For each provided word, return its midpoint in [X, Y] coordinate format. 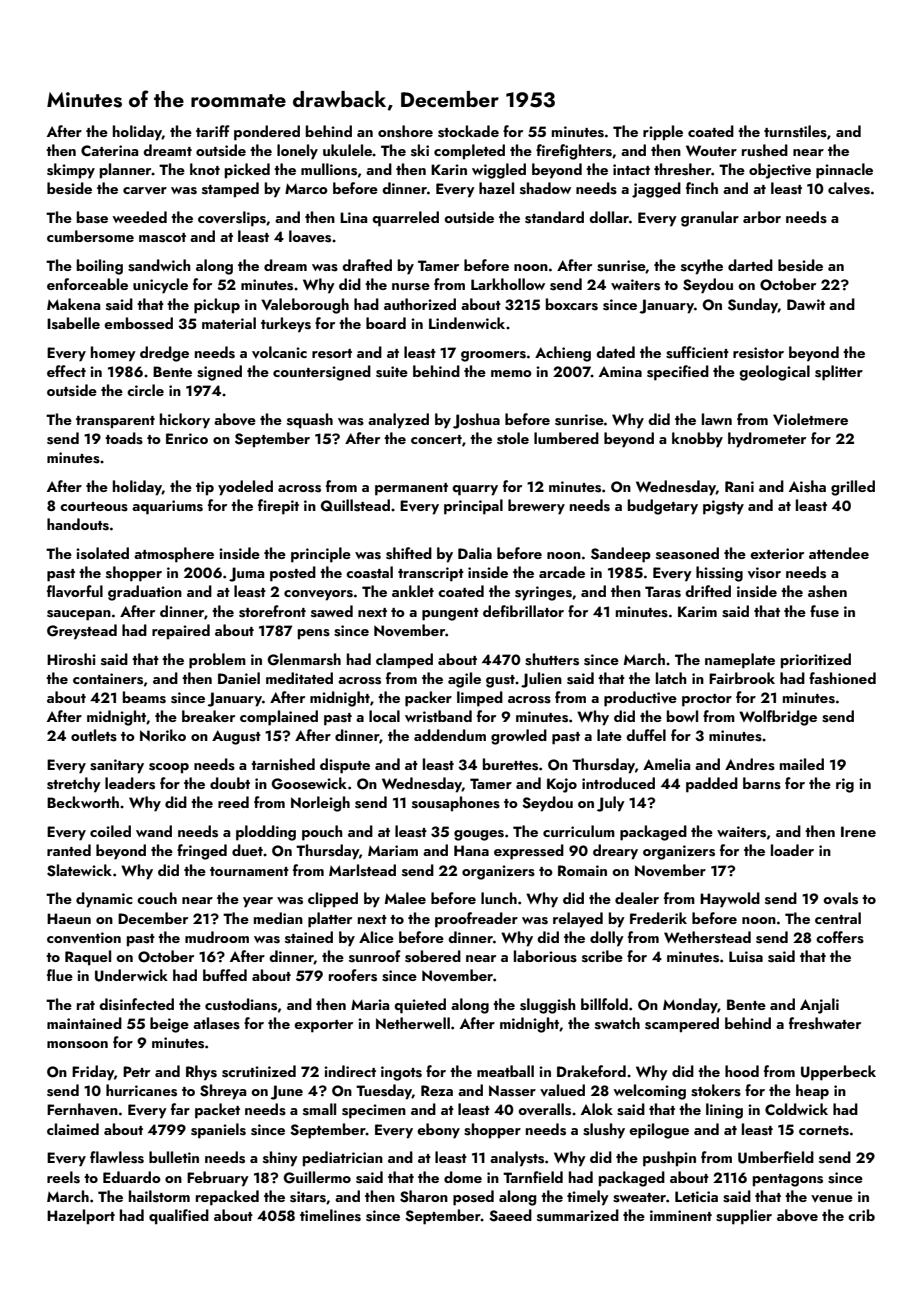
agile [464, 680]
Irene [858, 831]
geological [774, 373]
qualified [179, 1217]
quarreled [405, 219]
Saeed [510, 1215]
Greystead [82, 632]
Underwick [131, 975]
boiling [100, 267]
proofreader [476, 920]
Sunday [753, 306]
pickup [217, 306]
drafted [367, 265]
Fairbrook [742, 678]
